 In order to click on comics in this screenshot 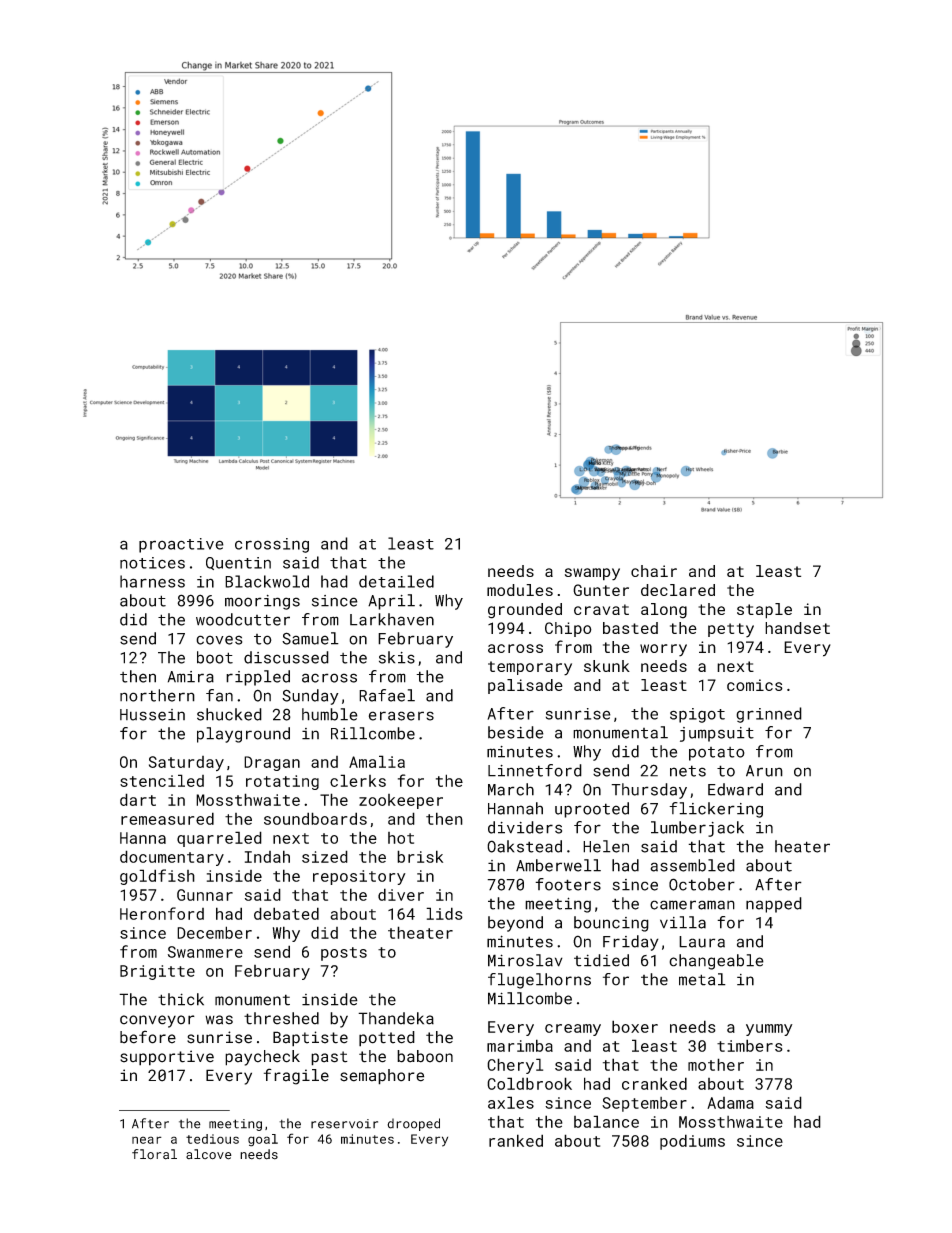, I will do `click(755, 685)`.
